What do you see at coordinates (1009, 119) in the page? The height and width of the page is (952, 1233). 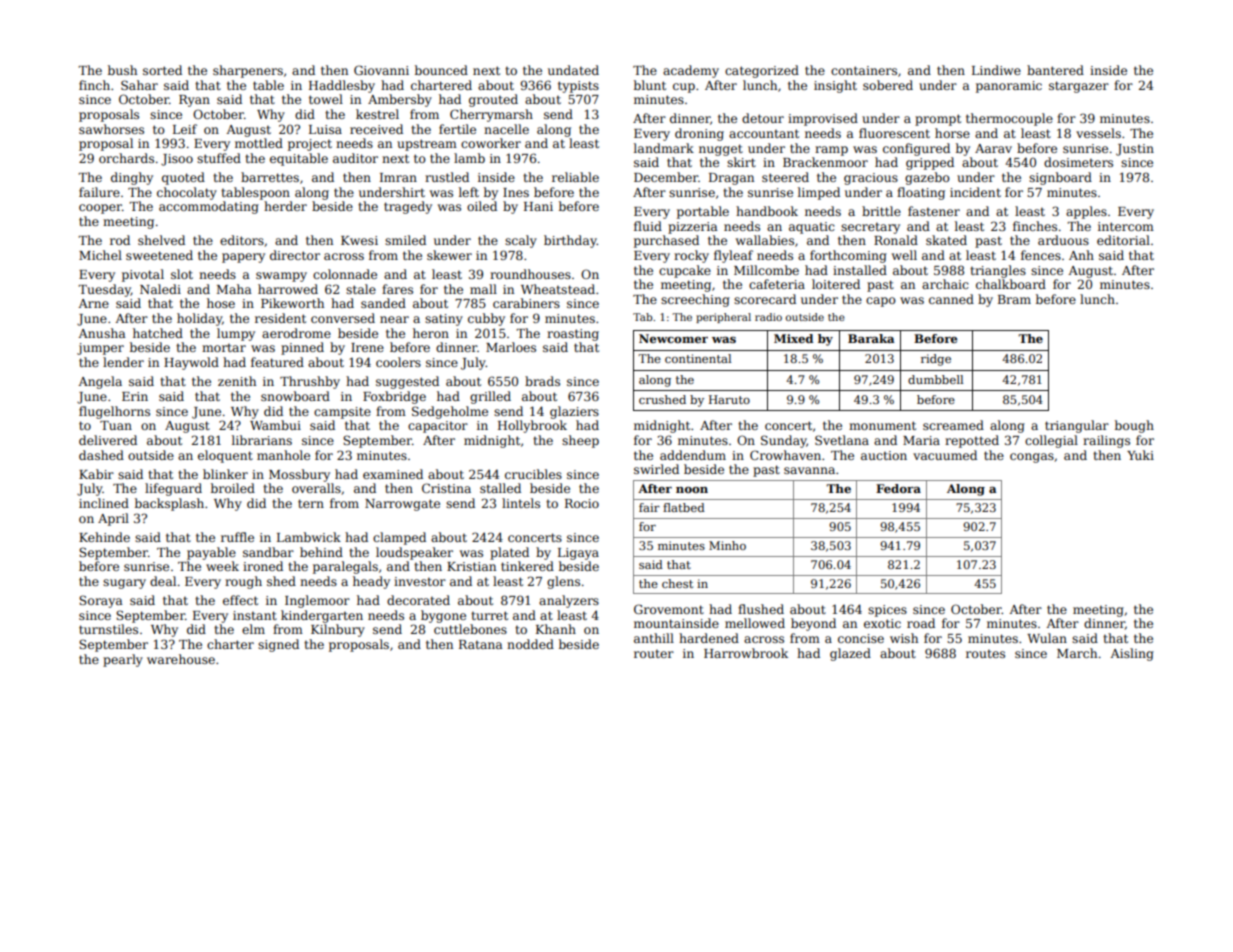 I see `thermocouple` at bounding box center [1009, 119].
